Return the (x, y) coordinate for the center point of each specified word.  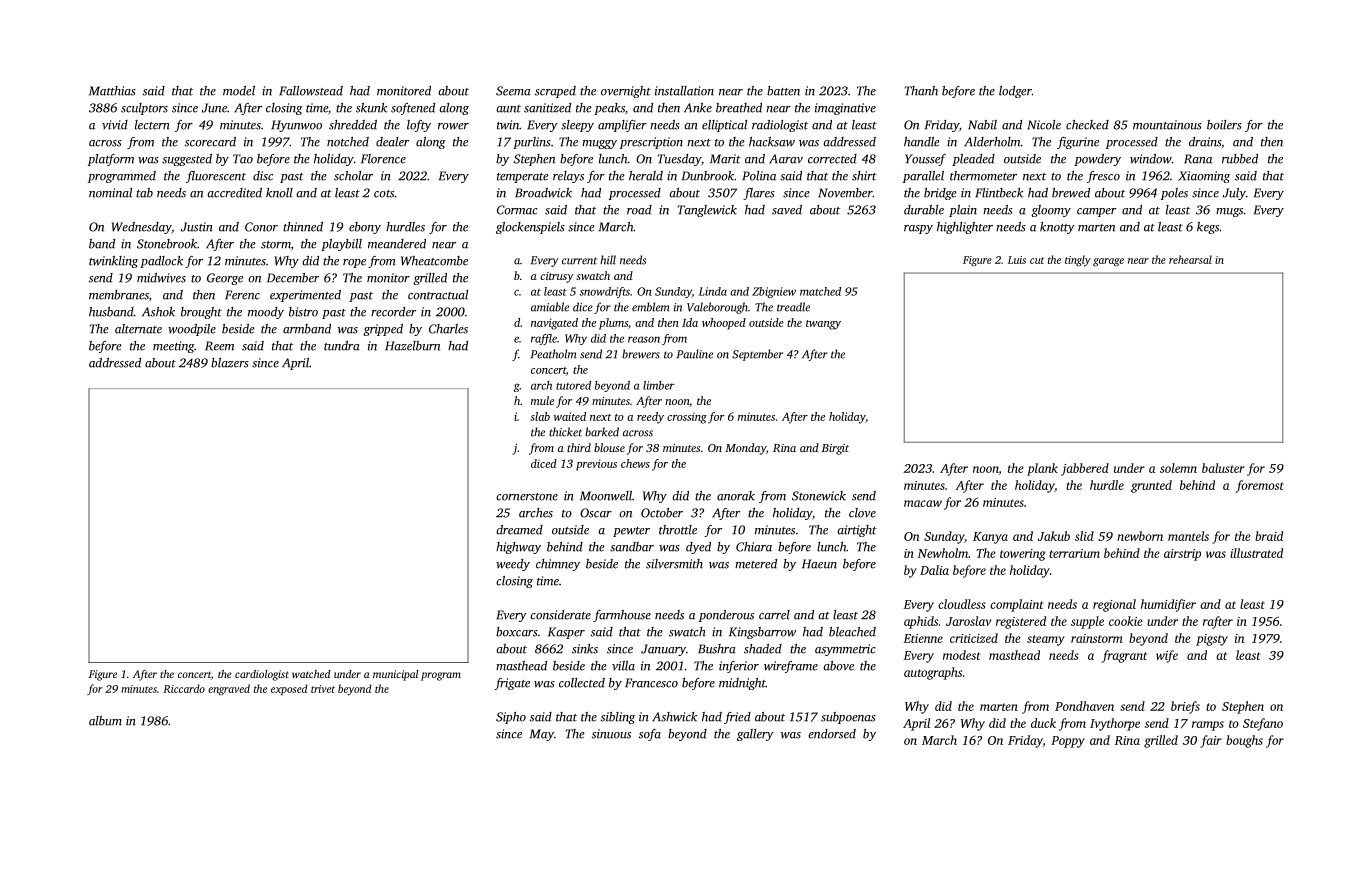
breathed (739, 108)
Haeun (819, 564)
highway (518, 548)
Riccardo (184, 688)
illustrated (1256, 553)
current (579, 261)
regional (1114, 605)
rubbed (1240, 159)
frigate (512, 684)
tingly (1078, 261)
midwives (161, 278)
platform (111, 160)
